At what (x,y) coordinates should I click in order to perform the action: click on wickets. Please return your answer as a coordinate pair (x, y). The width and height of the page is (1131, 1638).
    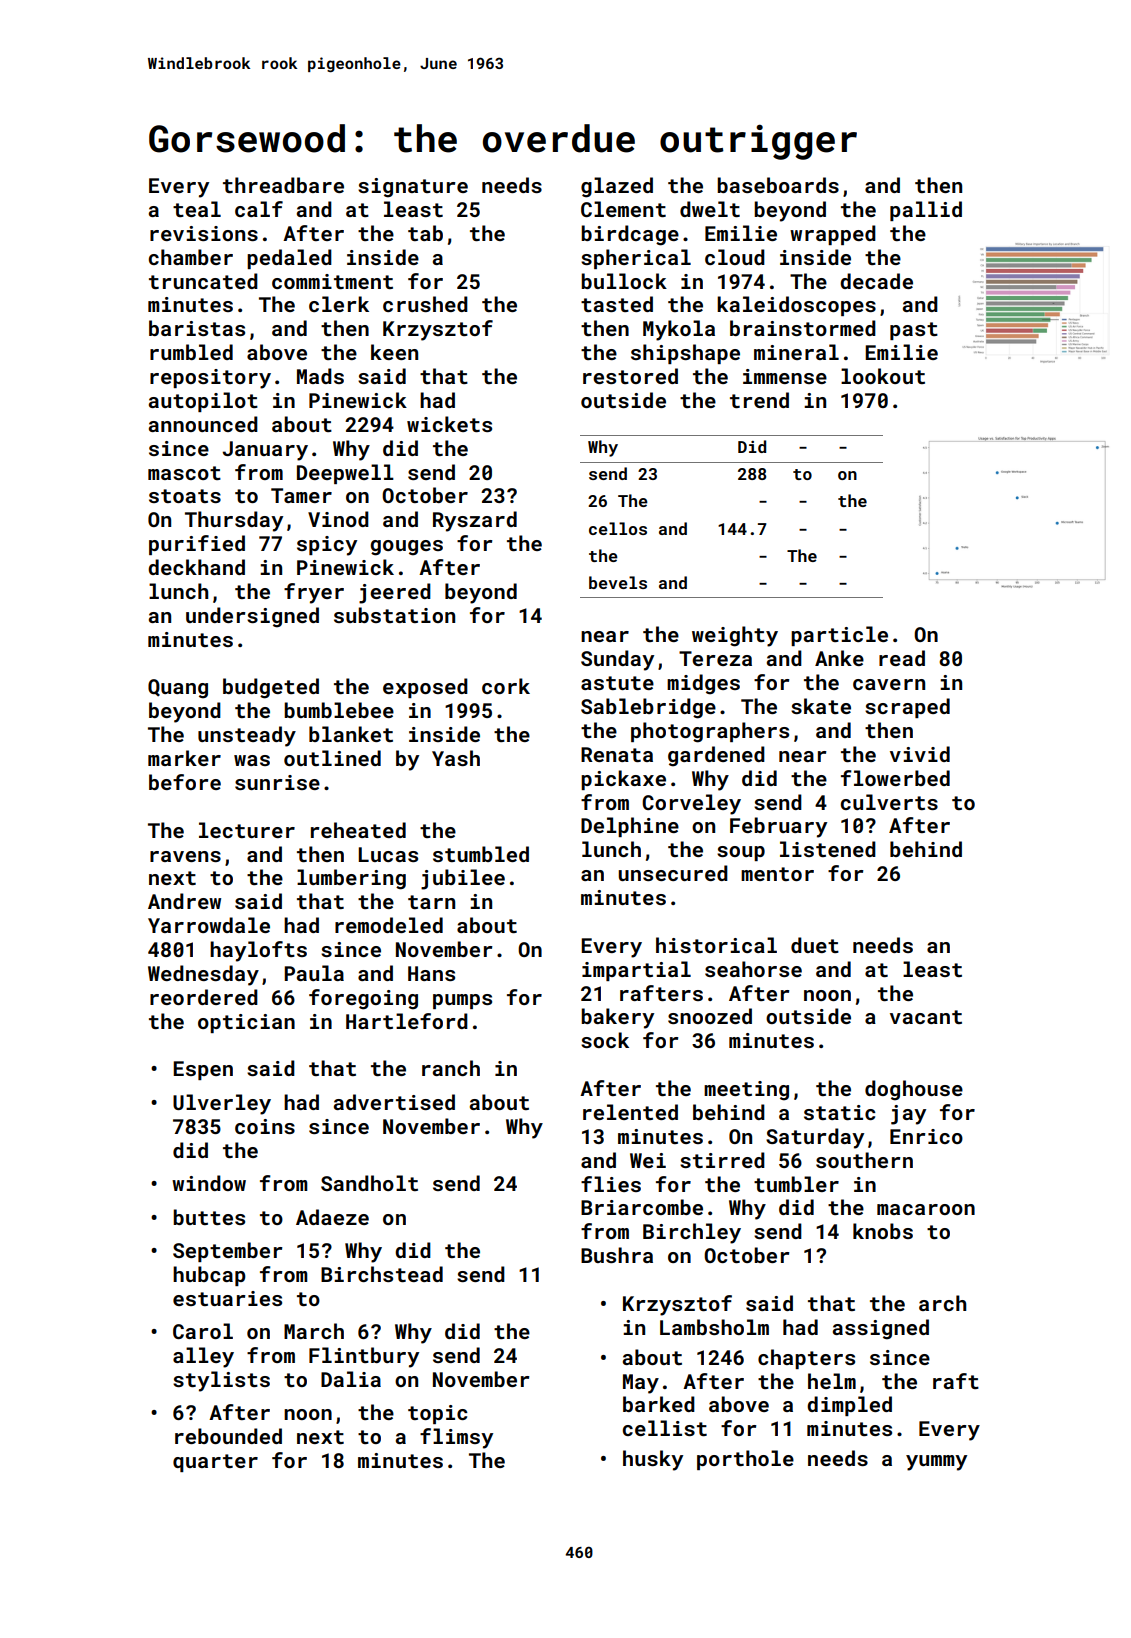
    Looking at the image, I should click on (449, 424).
